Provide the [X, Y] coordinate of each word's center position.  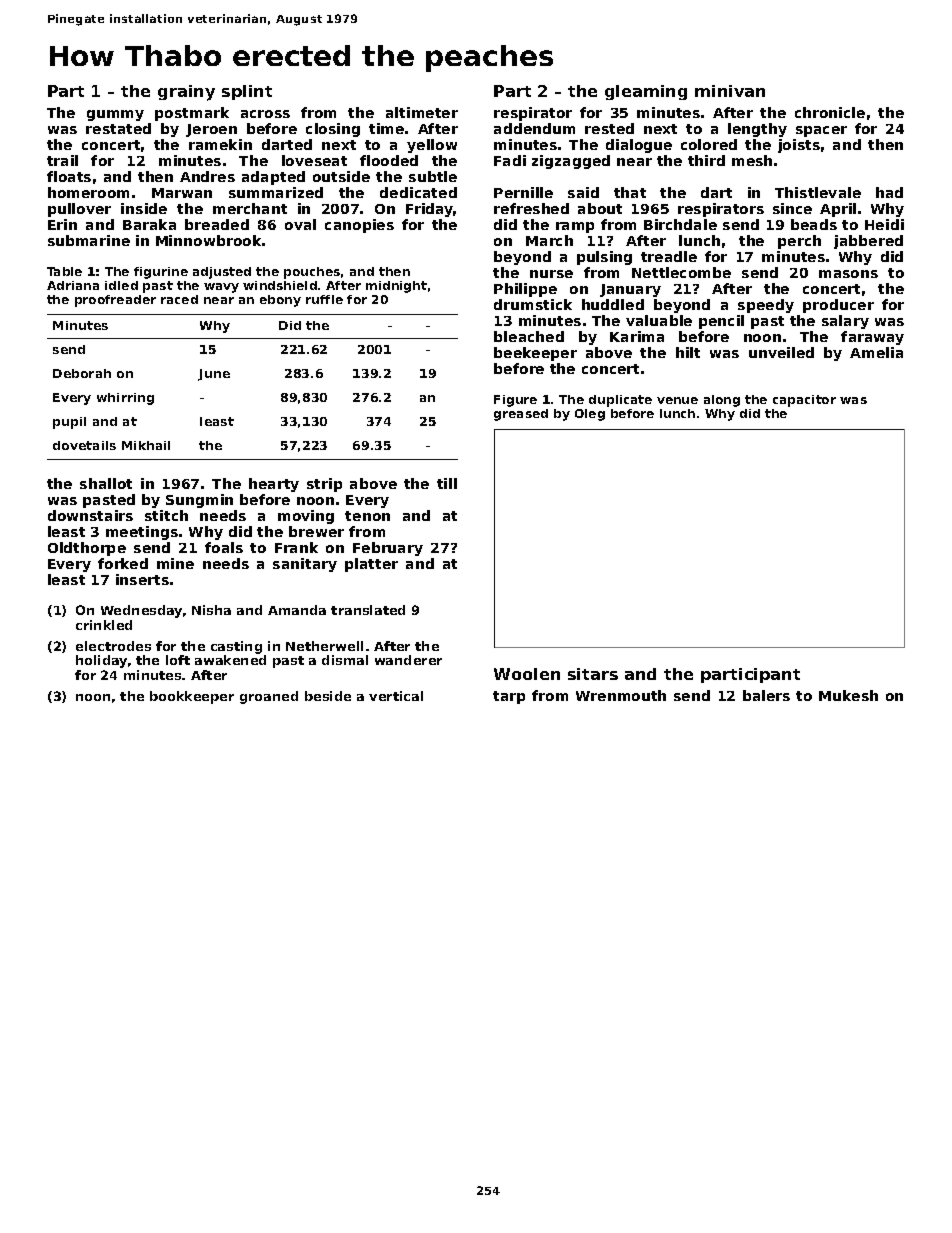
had [889, 192]
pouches [312, 273]
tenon [367, 516]
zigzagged [571, 162]
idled [121, 285]
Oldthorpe [87, 549]
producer [838, 306]
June [214, 375]
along [722, 401]
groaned [269, 697]
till [447, 483]
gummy [115, 115]
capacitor [804, 401]
